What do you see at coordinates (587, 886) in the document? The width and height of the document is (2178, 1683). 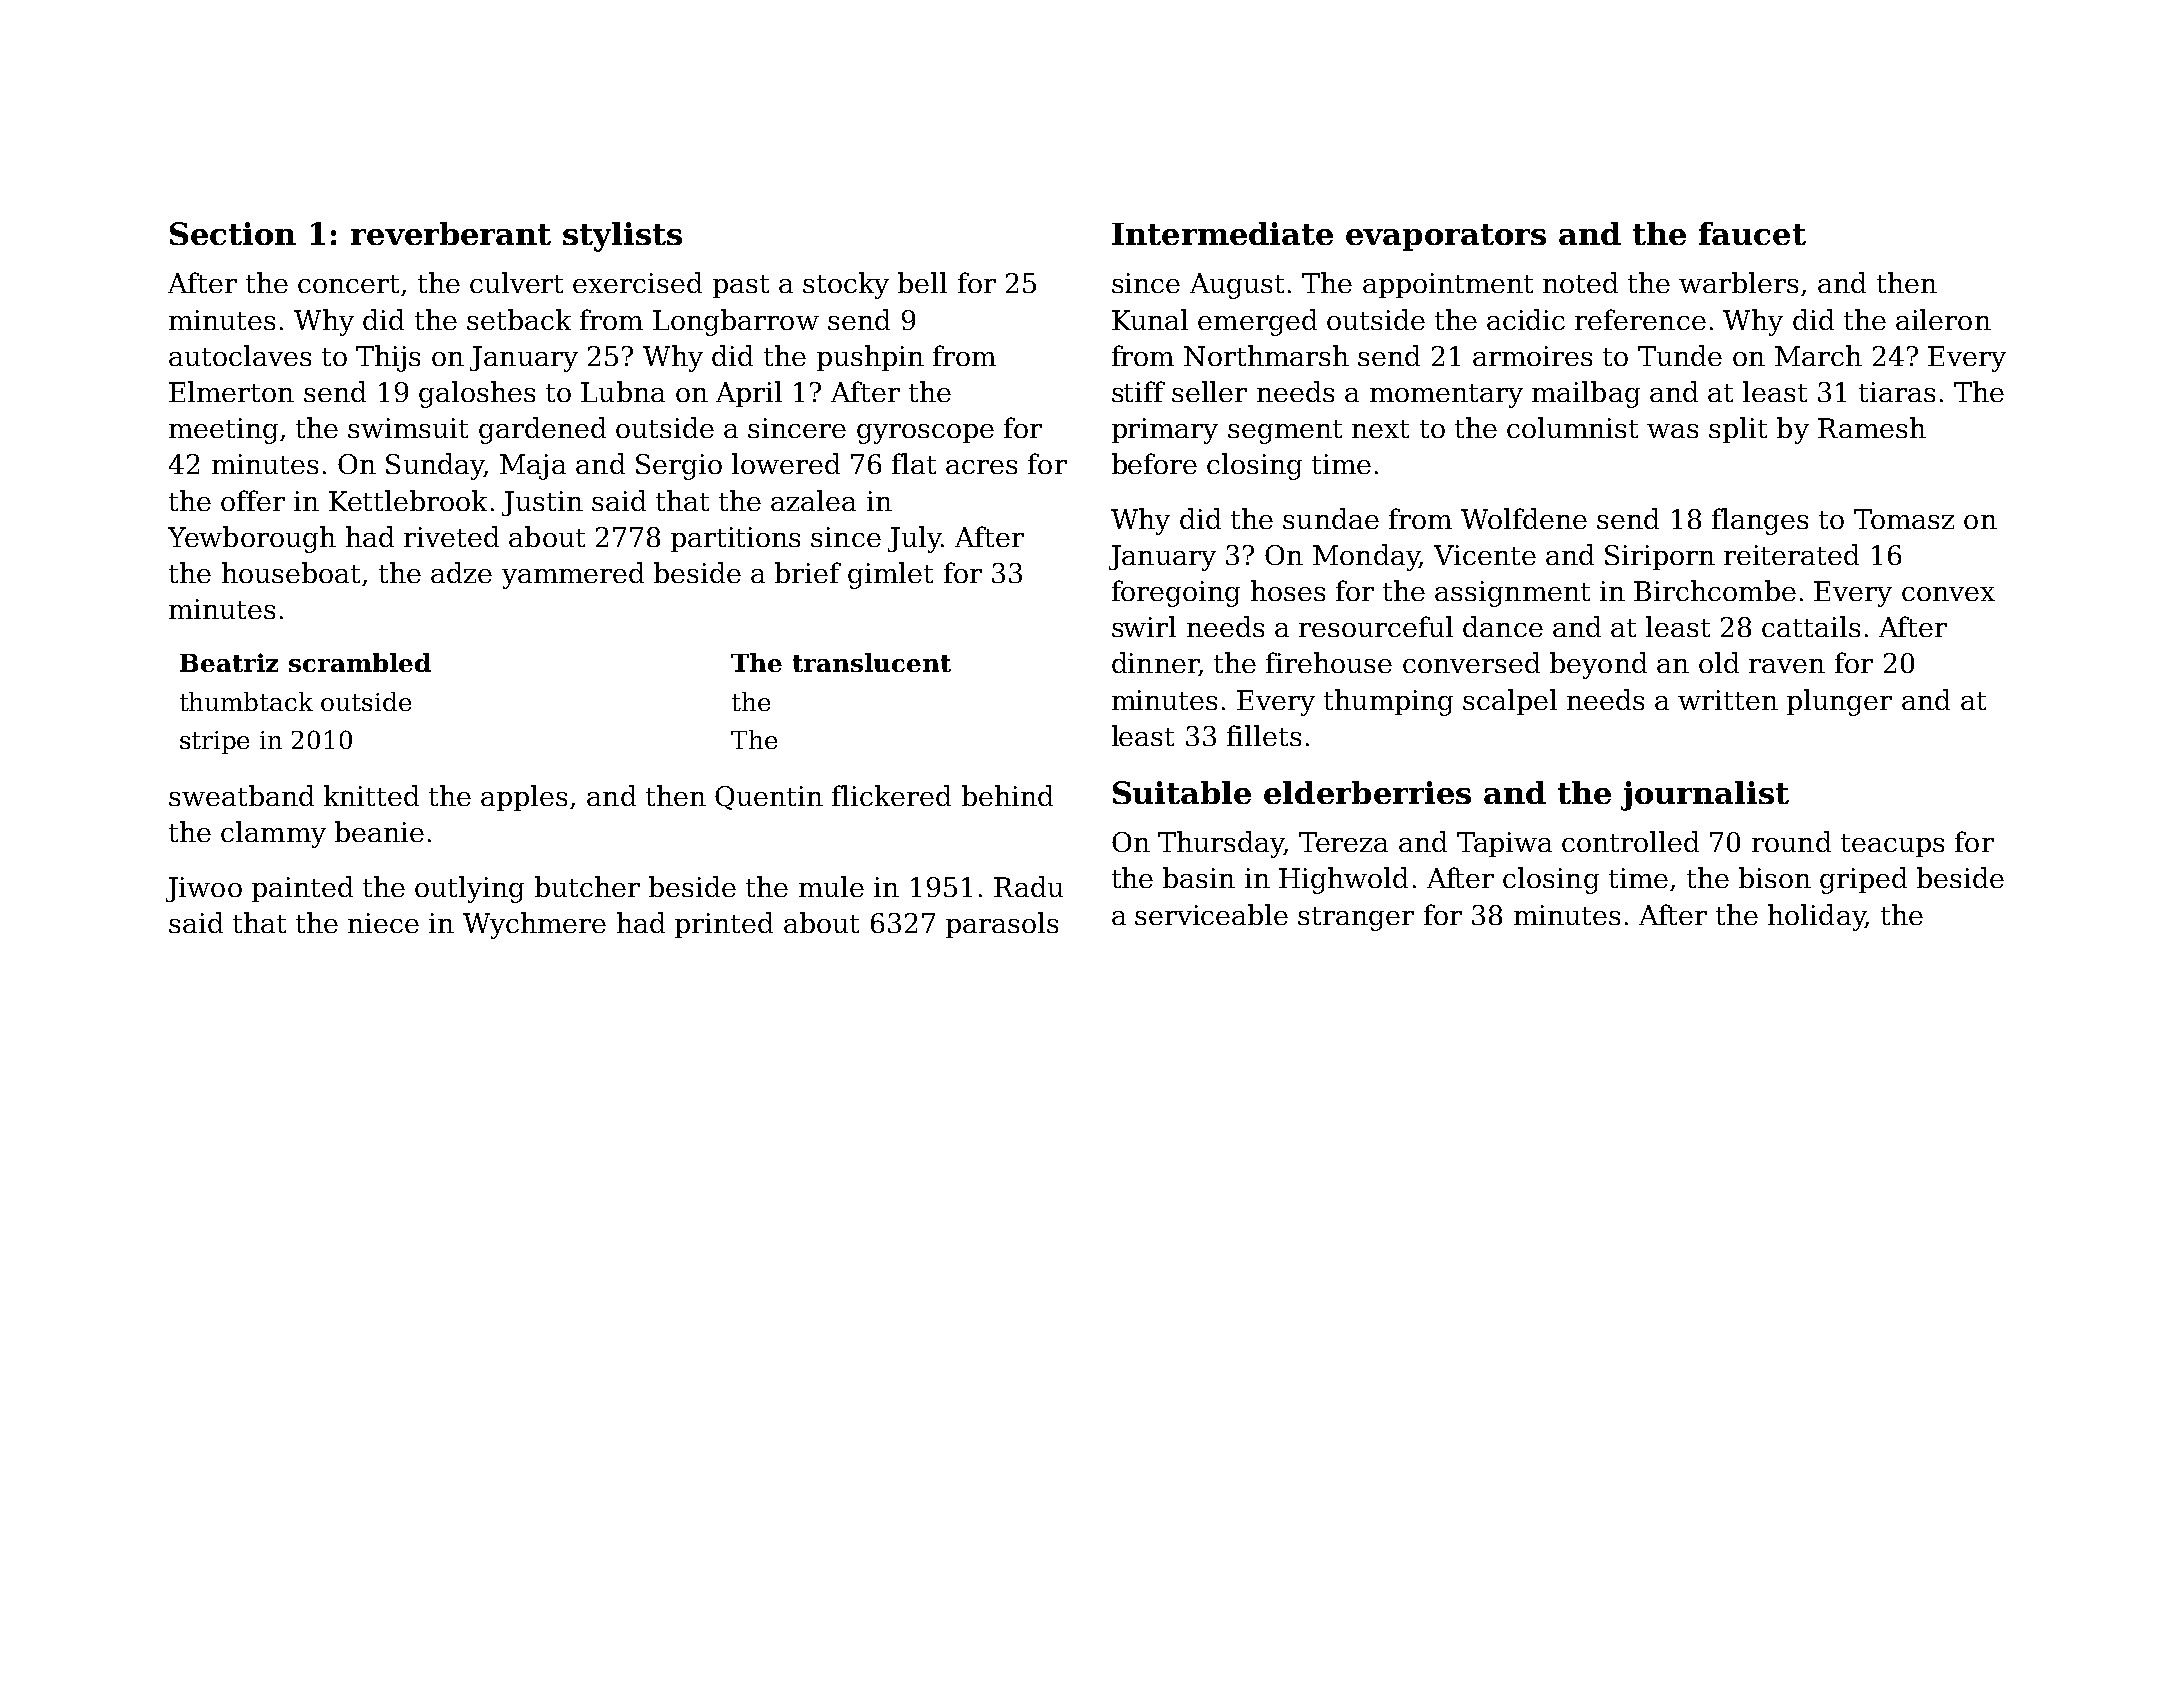 I see `butcher` at bounding box center [587, 886].
